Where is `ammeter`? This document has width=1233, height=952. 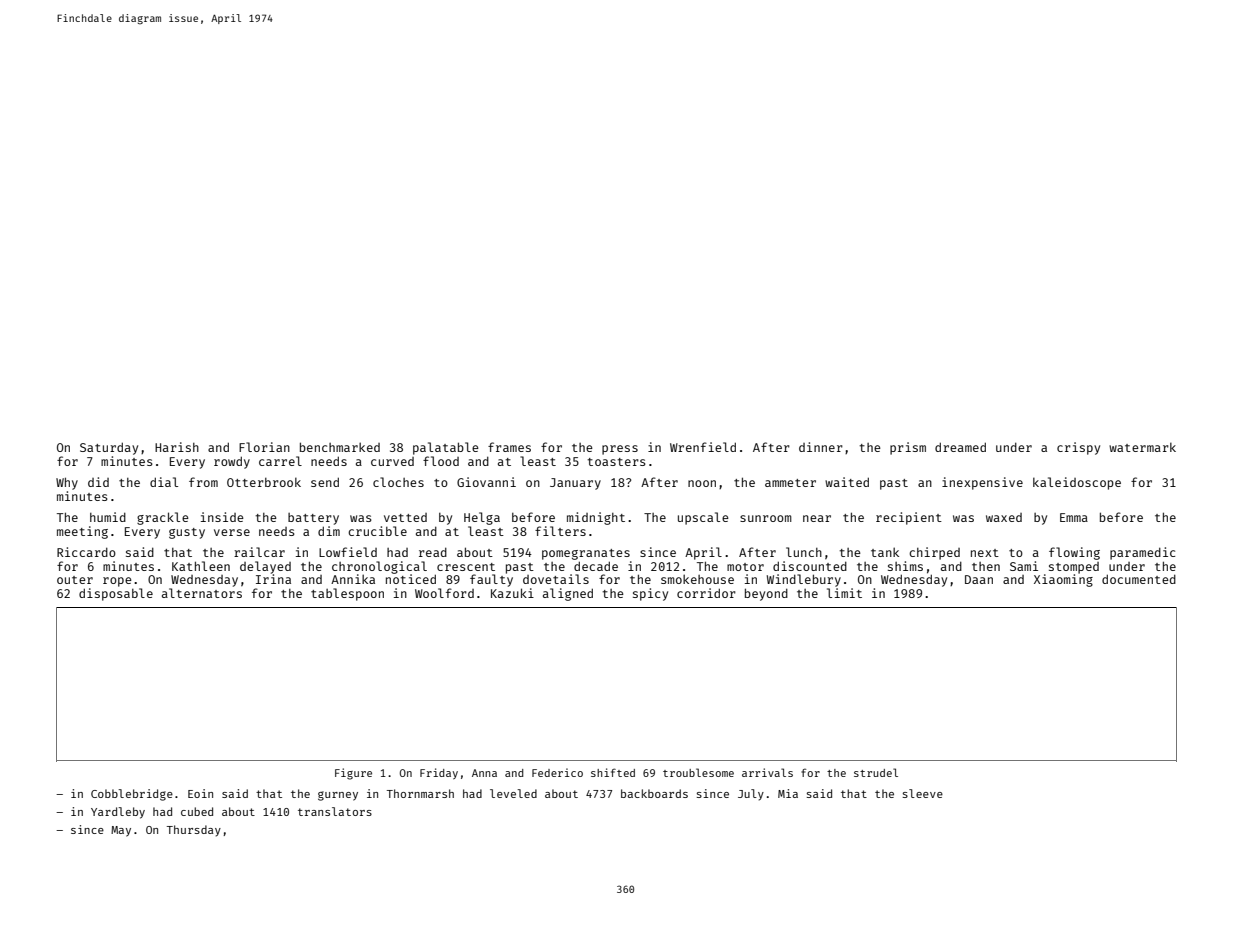
ammeter is located at coordinates (790, 483).
